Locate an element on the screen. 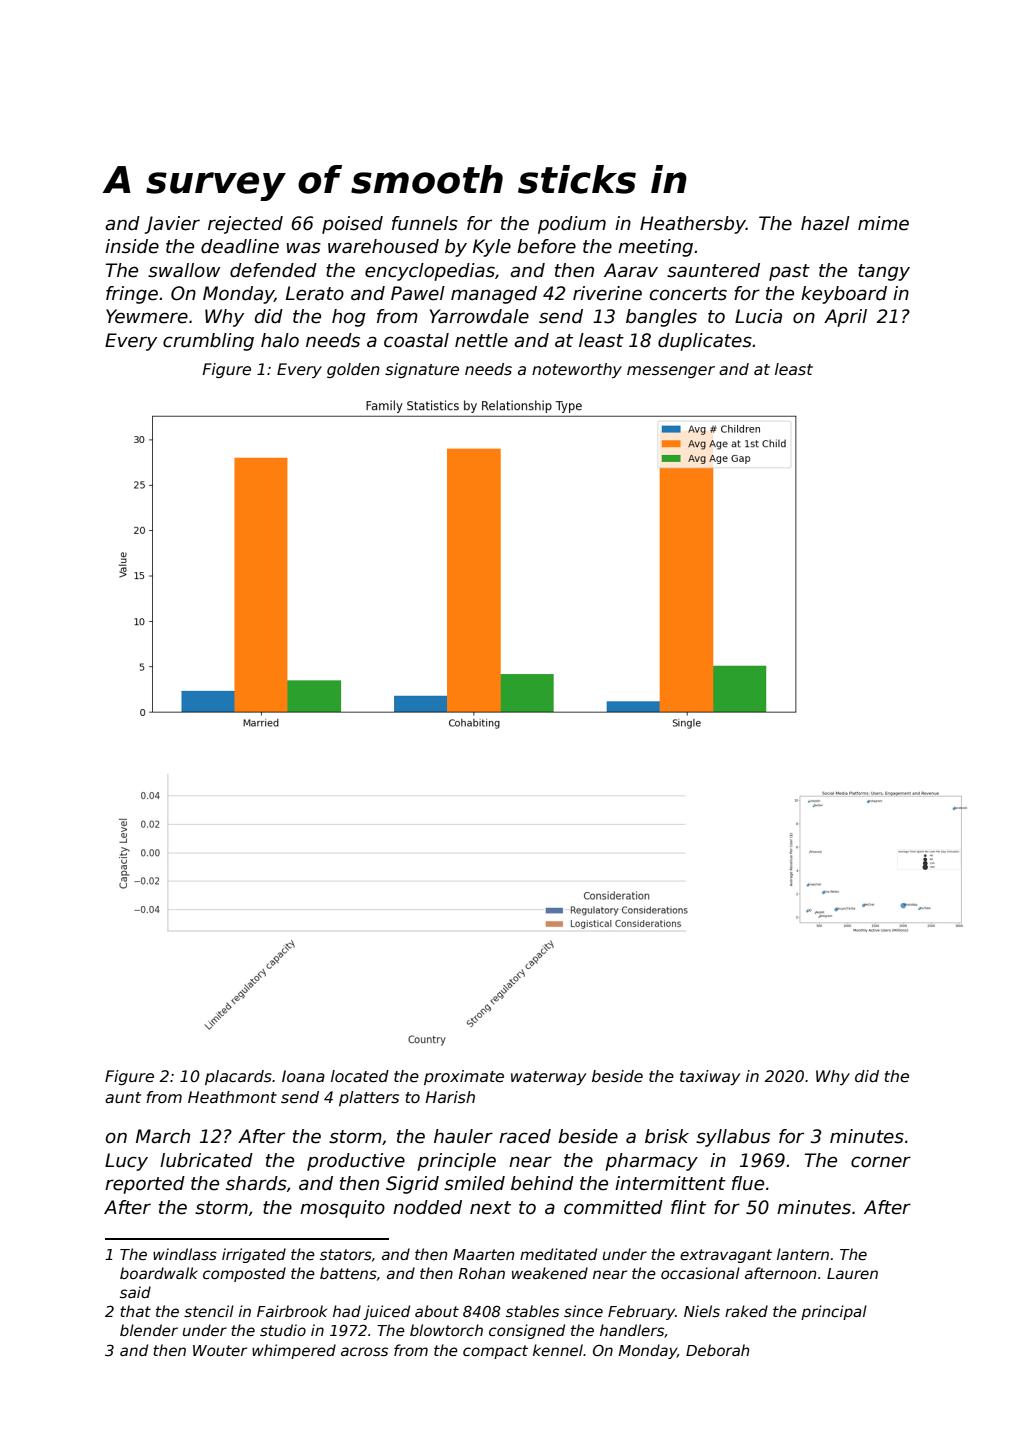 The image size is (1015, 1442). podium is located at coordinates (572, 225).
